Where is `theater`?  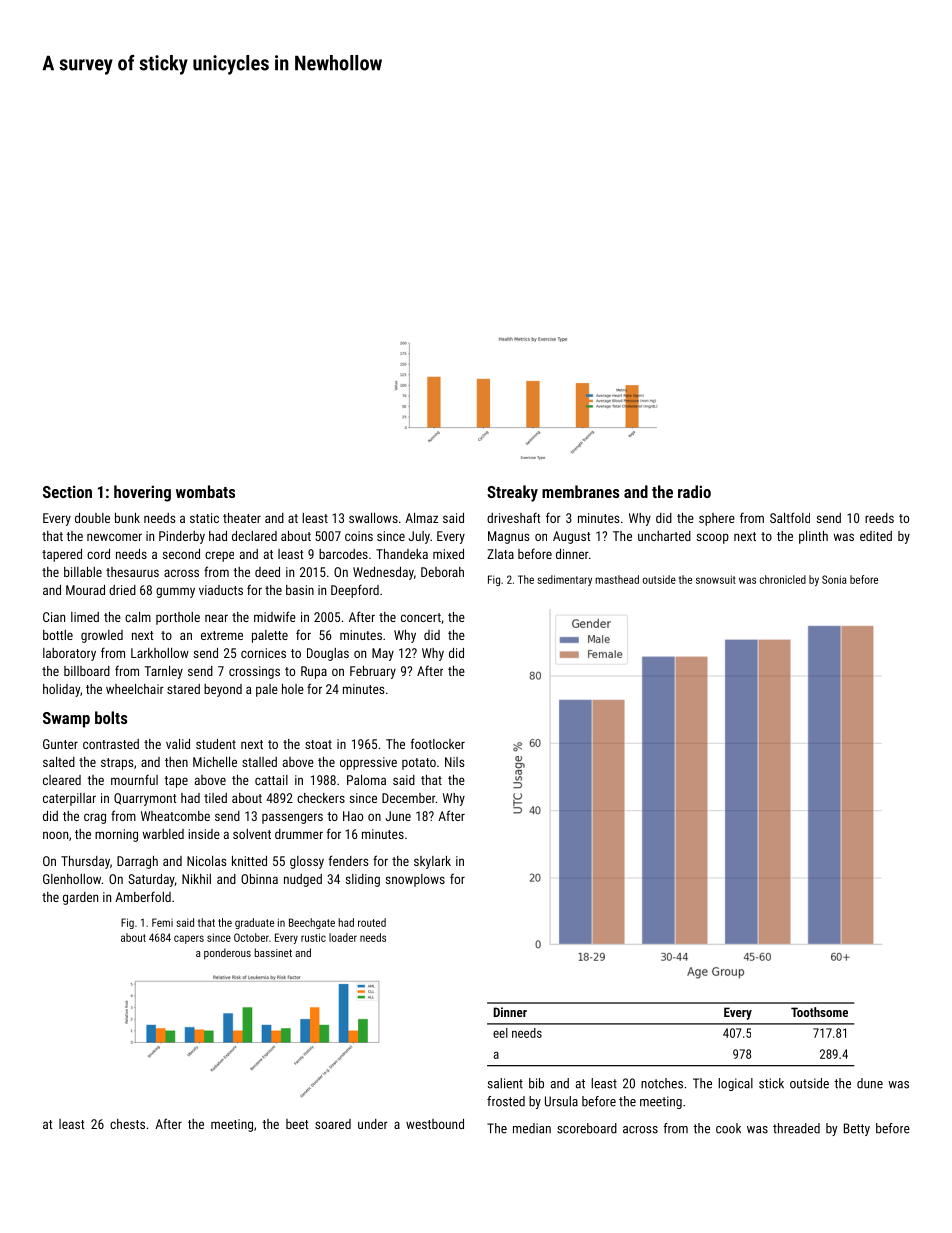
theater is located at coordinates (242, 518).
